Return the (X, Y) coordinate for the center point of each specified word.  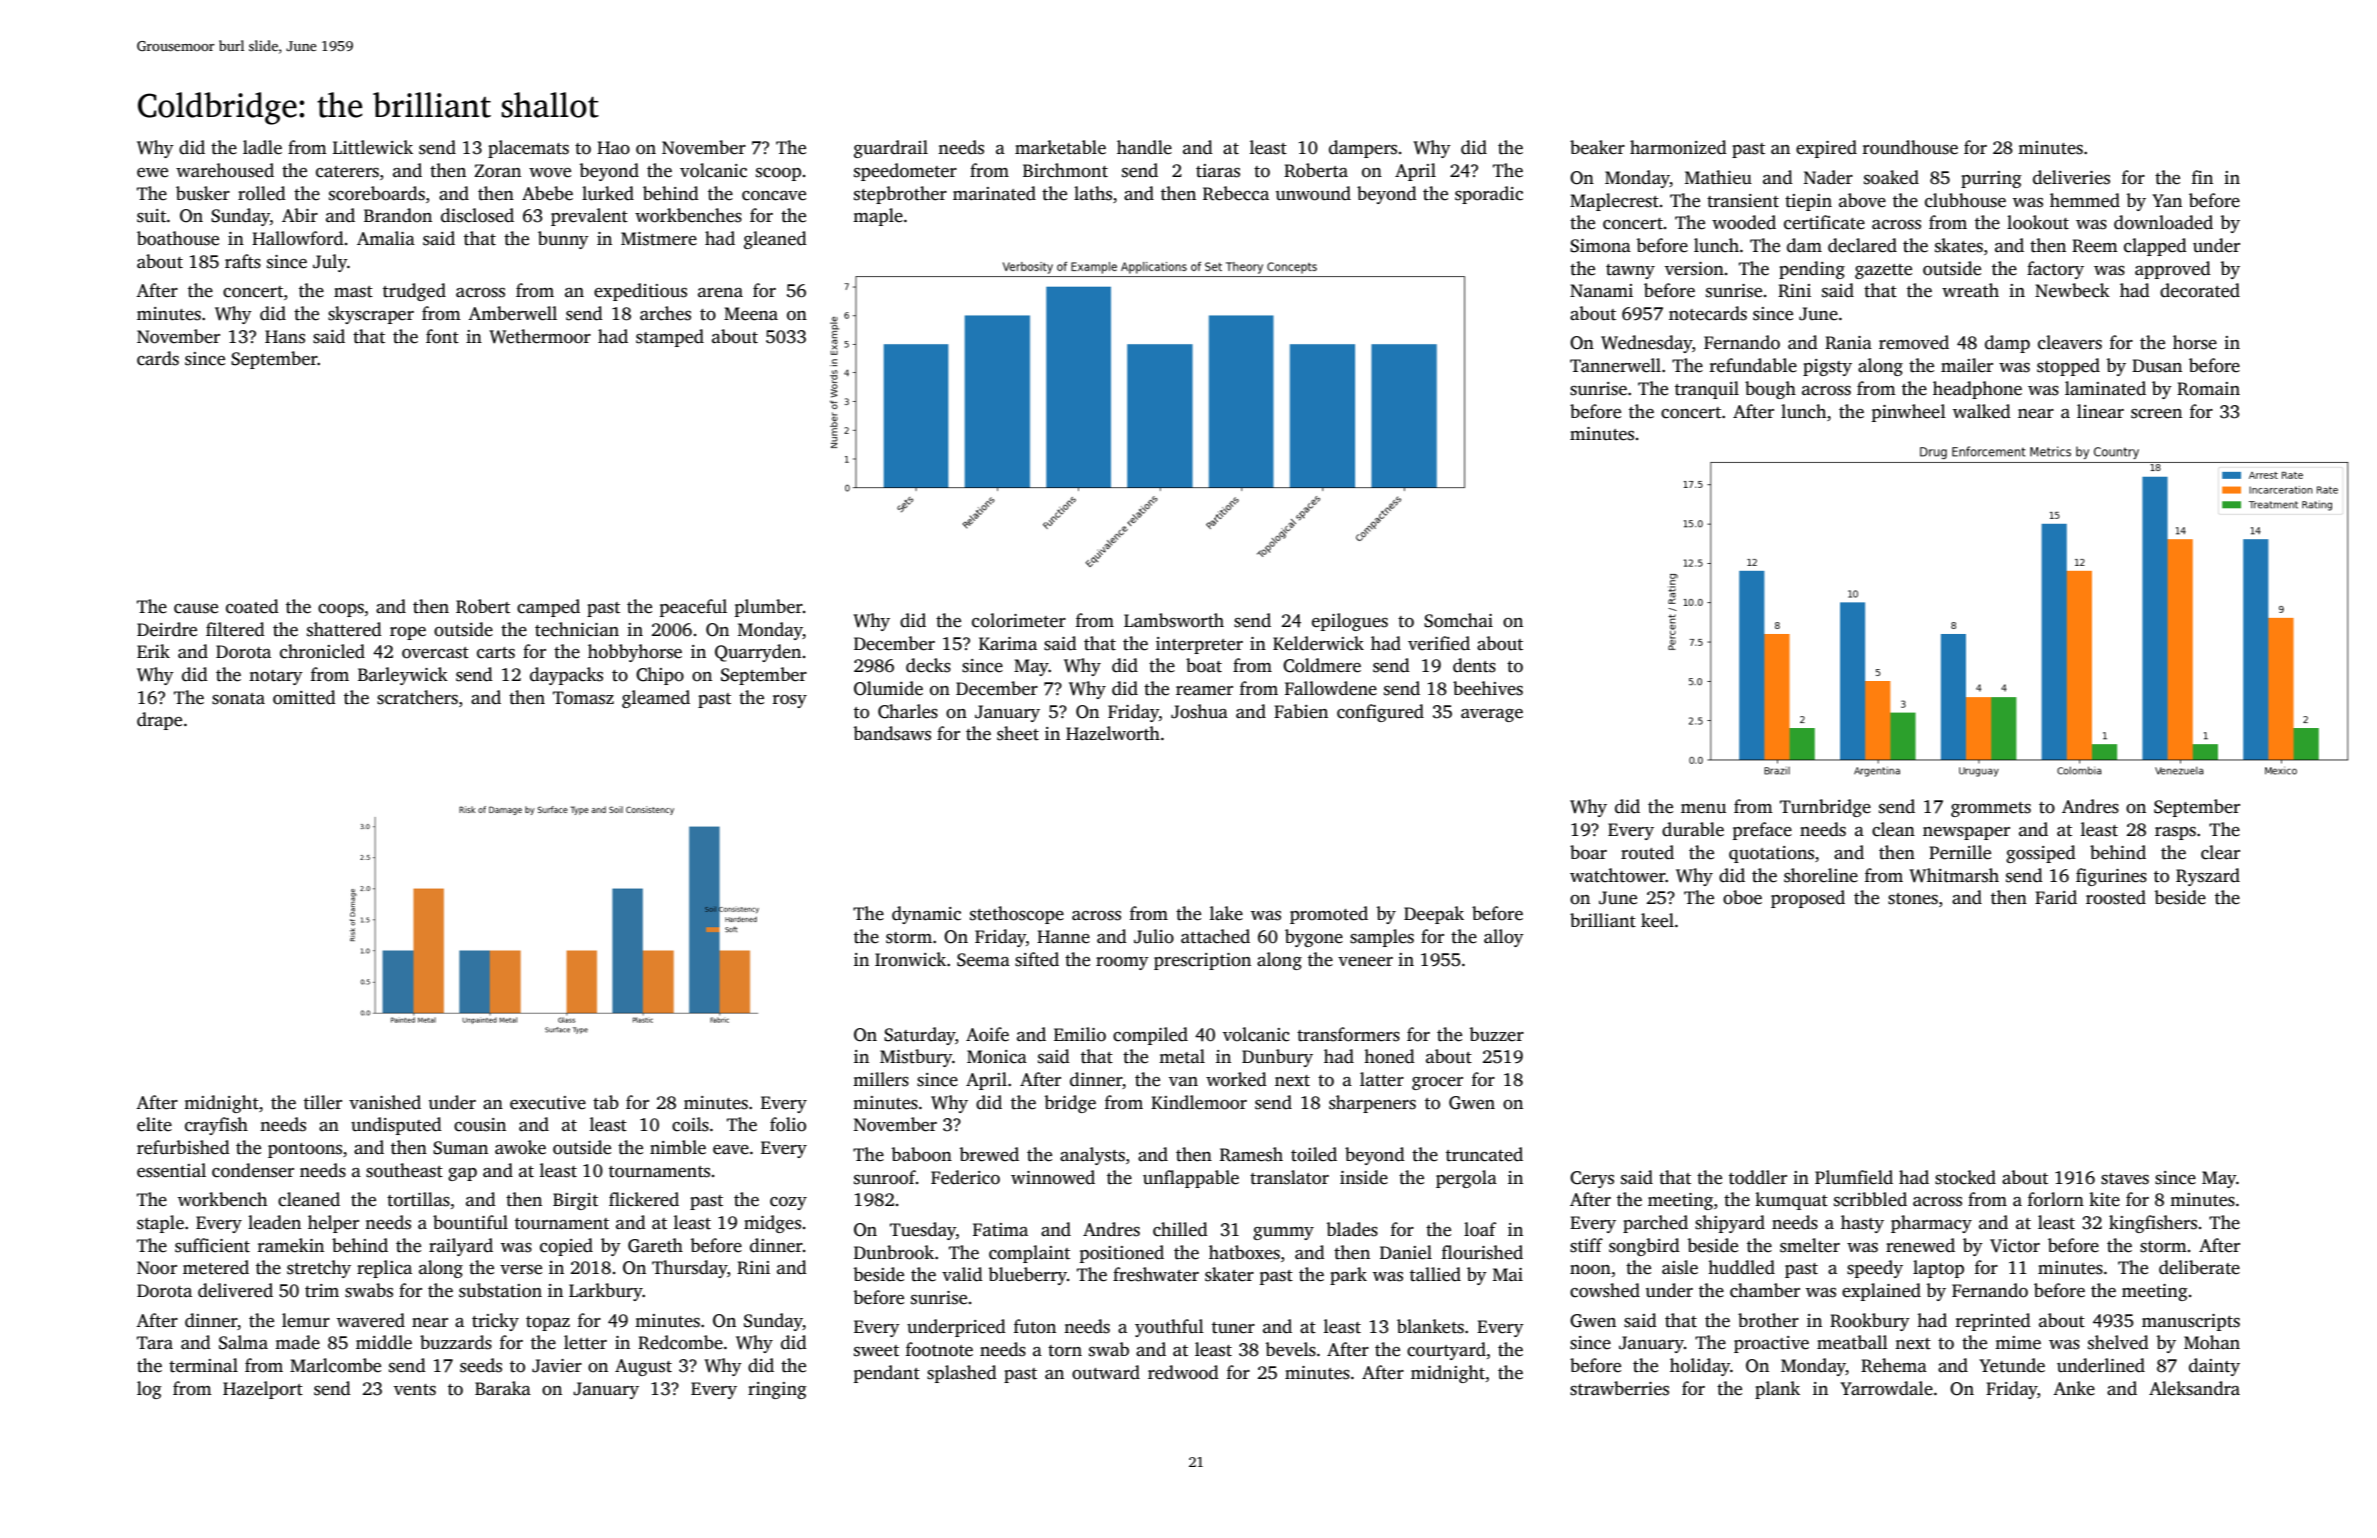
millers (881, 1079)
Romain (2208, 389)
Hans (285, 337)
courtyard (1446, 1351)
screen (2156, 414)
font (442, 336)
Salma (243, 1342)
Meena (751, 314)
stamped (670, 338)
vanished (385, 1102)
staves (2125, 1179)
